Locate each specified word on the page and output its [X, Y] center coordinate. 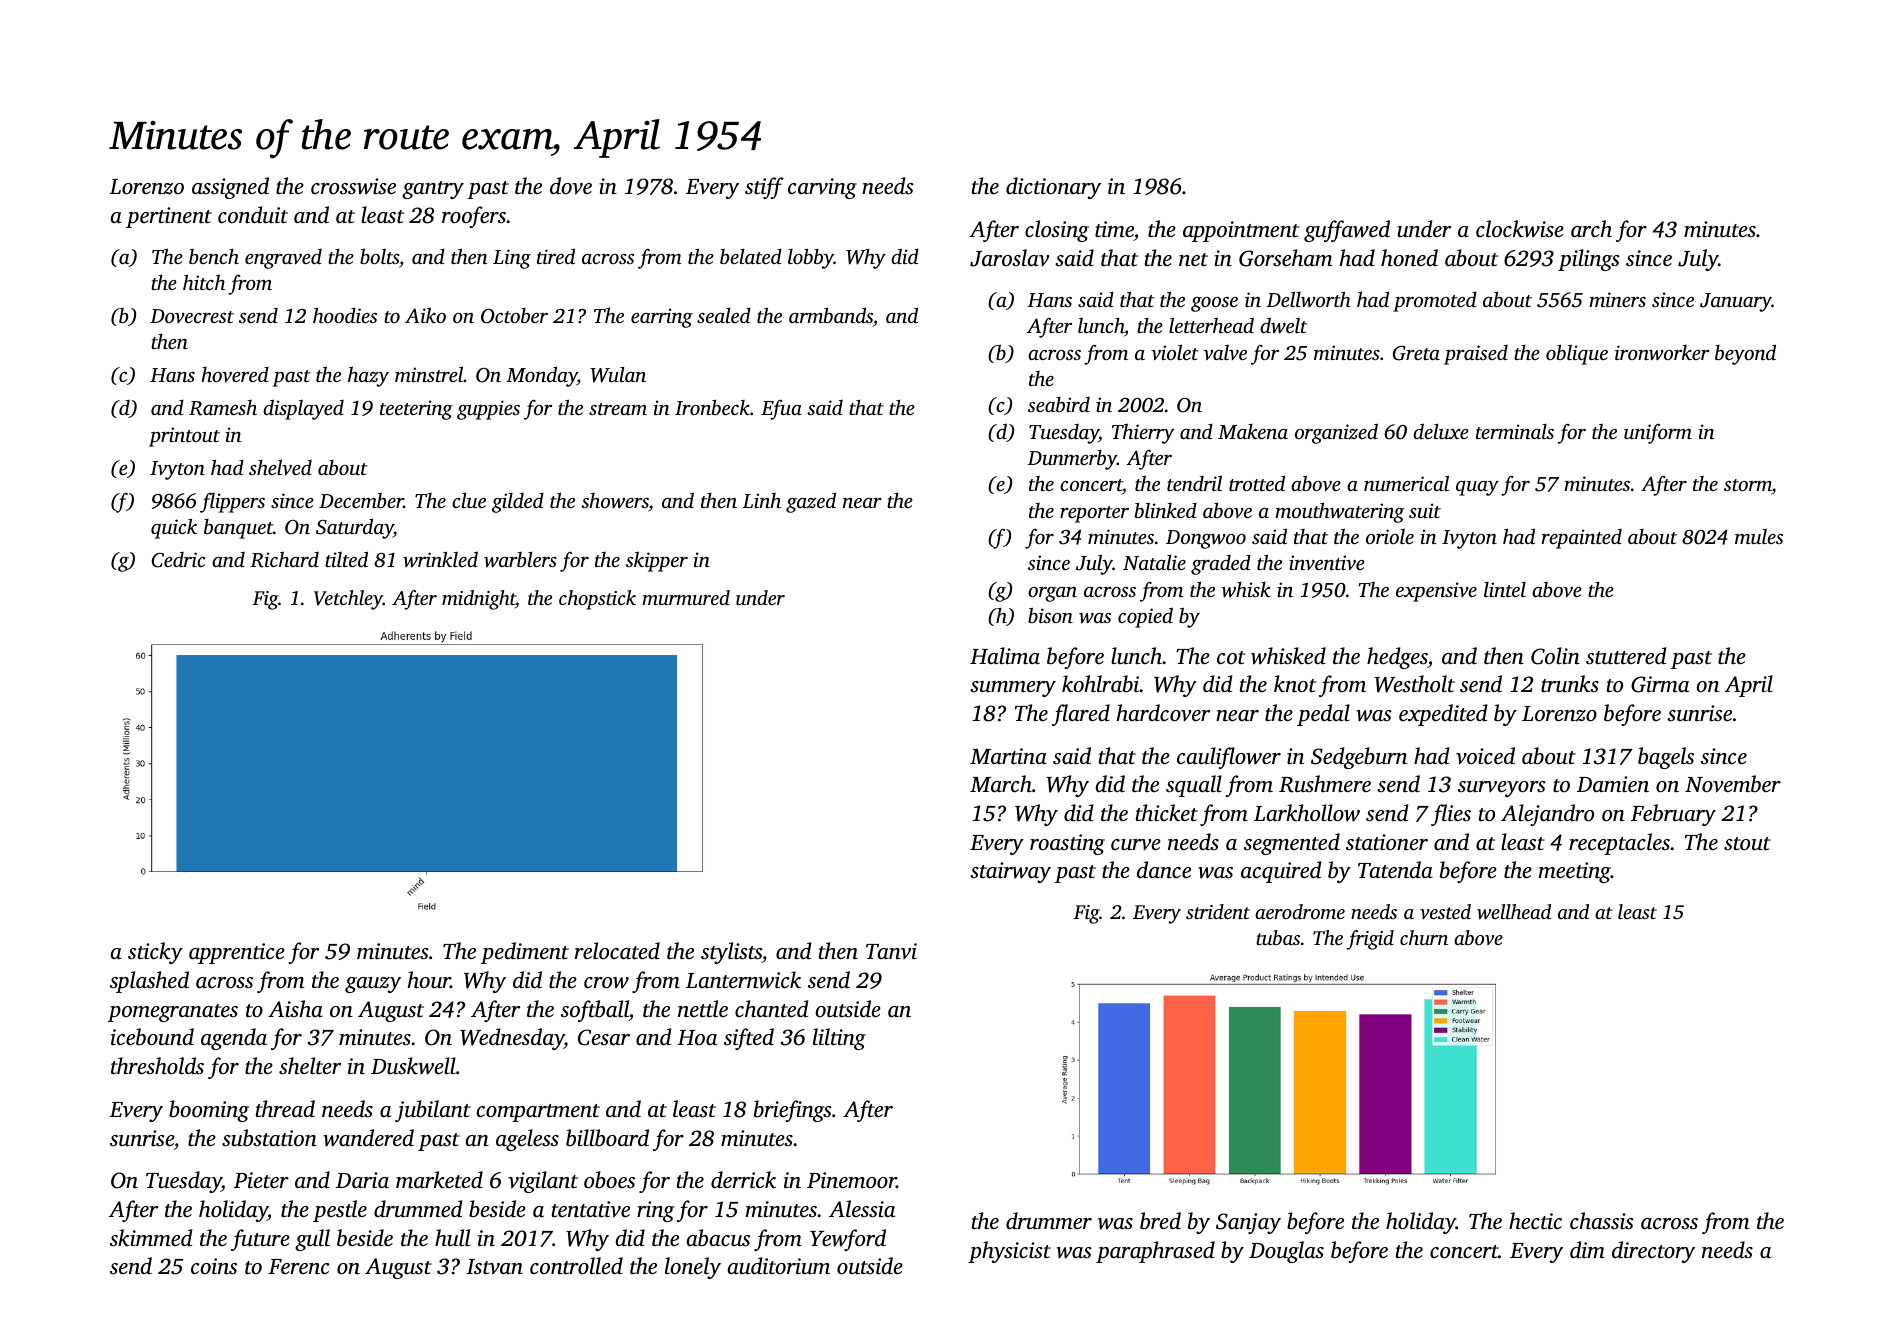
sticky [155, 953]
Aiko [425, 315]
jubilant [433, 1111]
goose [1214, 304]
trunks [1570, 684]
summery [1013, 689]
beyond [1745, 354]
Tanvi [891, 951]
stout [1747, 844]
